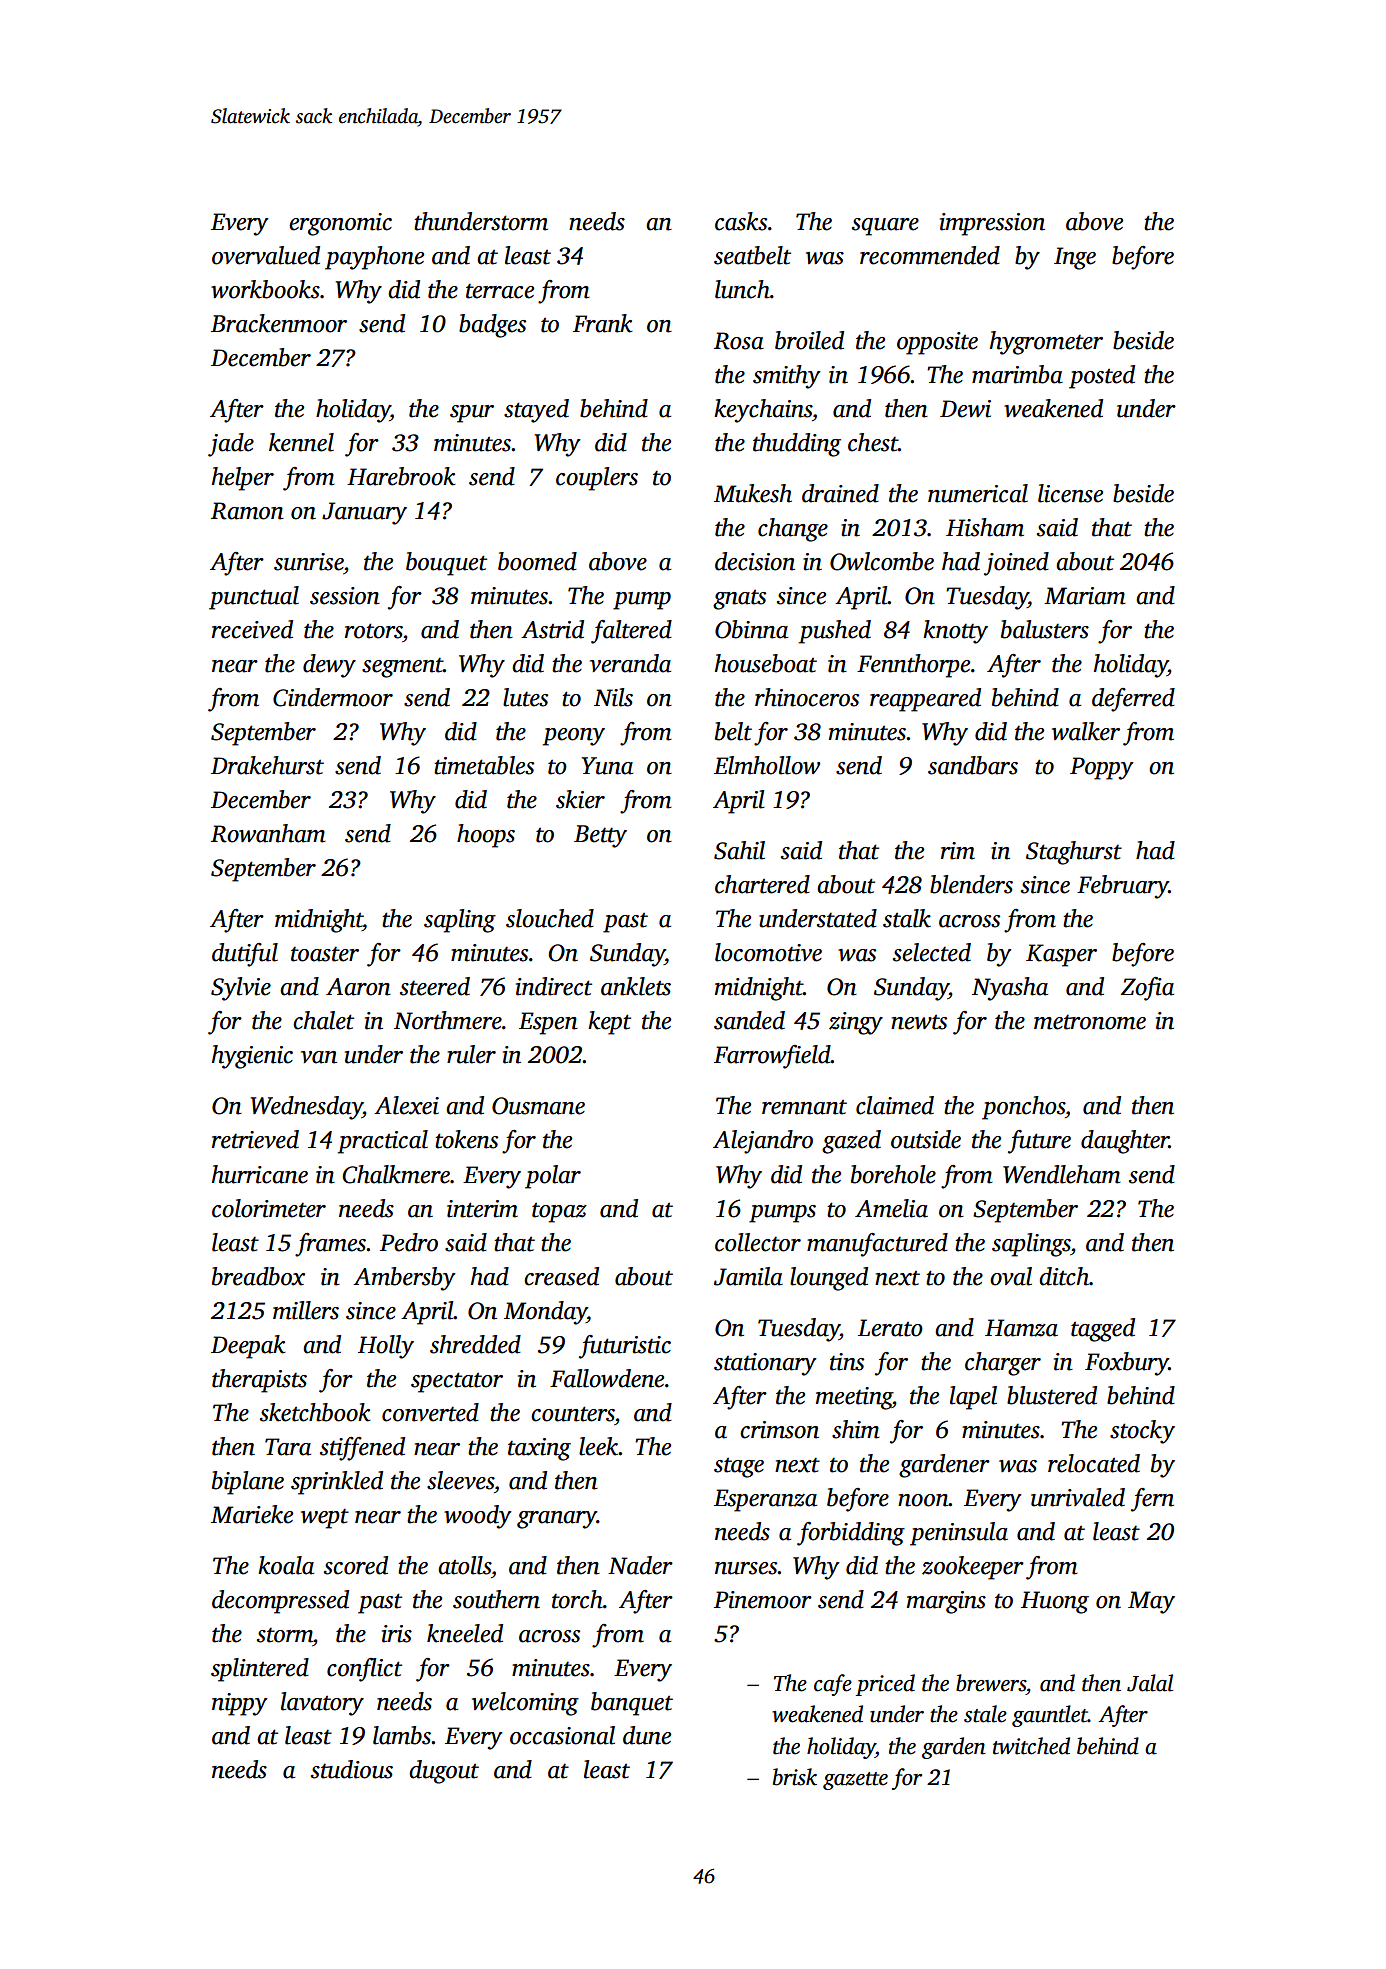 The image size is (1386, 1969). I want to click on Ramon, so click(247, 511).
